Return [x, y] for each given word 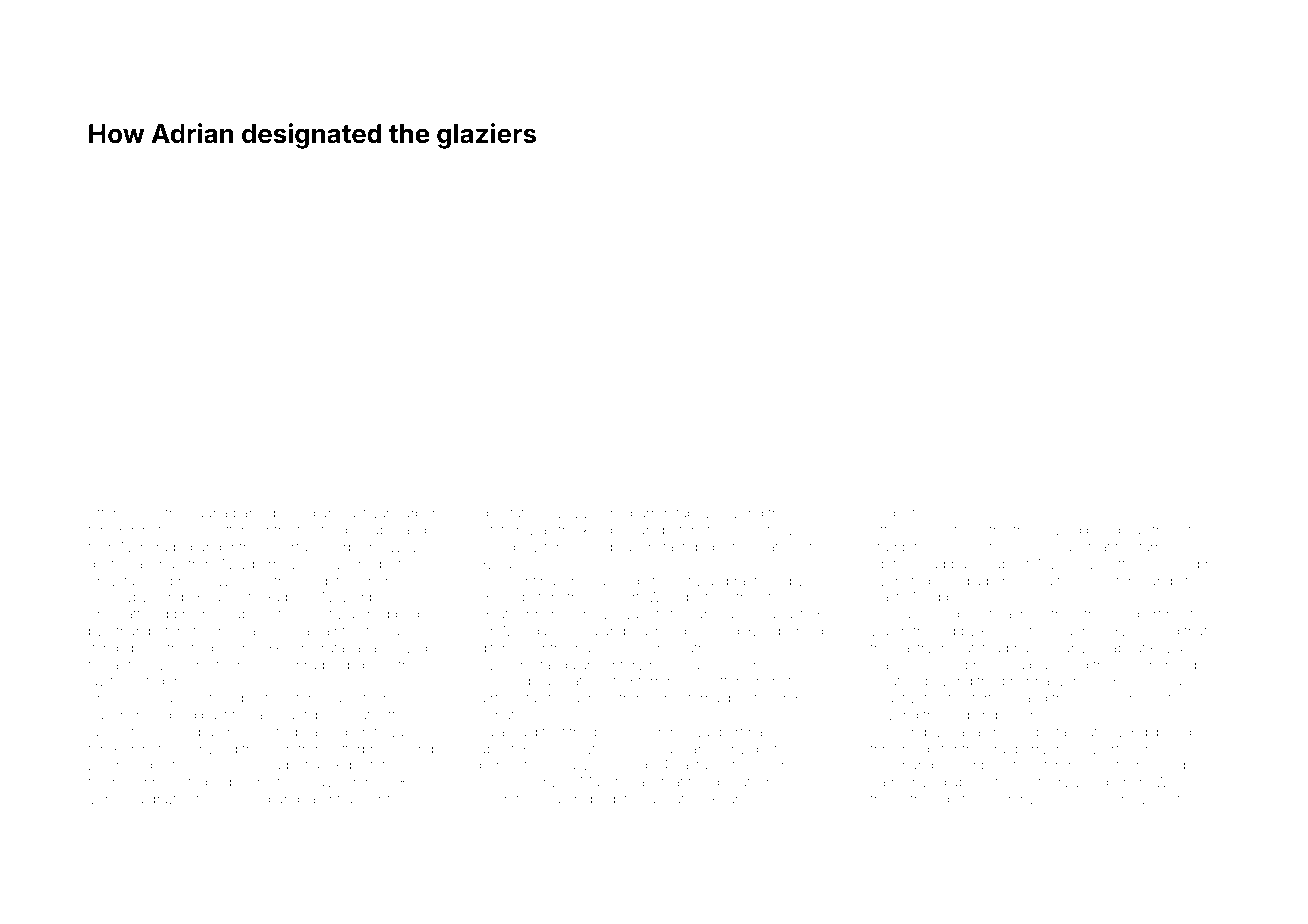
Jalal [493, 732]
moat [355, 715]
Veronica [115, 799]
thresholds [903, 749]
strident [1168, 530]
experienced [1157, 666]
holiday [241, 632]
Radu [280, 596]
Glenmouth [670, 647]
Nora [136, 547]
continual [537, 581]
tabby [693, 514]
